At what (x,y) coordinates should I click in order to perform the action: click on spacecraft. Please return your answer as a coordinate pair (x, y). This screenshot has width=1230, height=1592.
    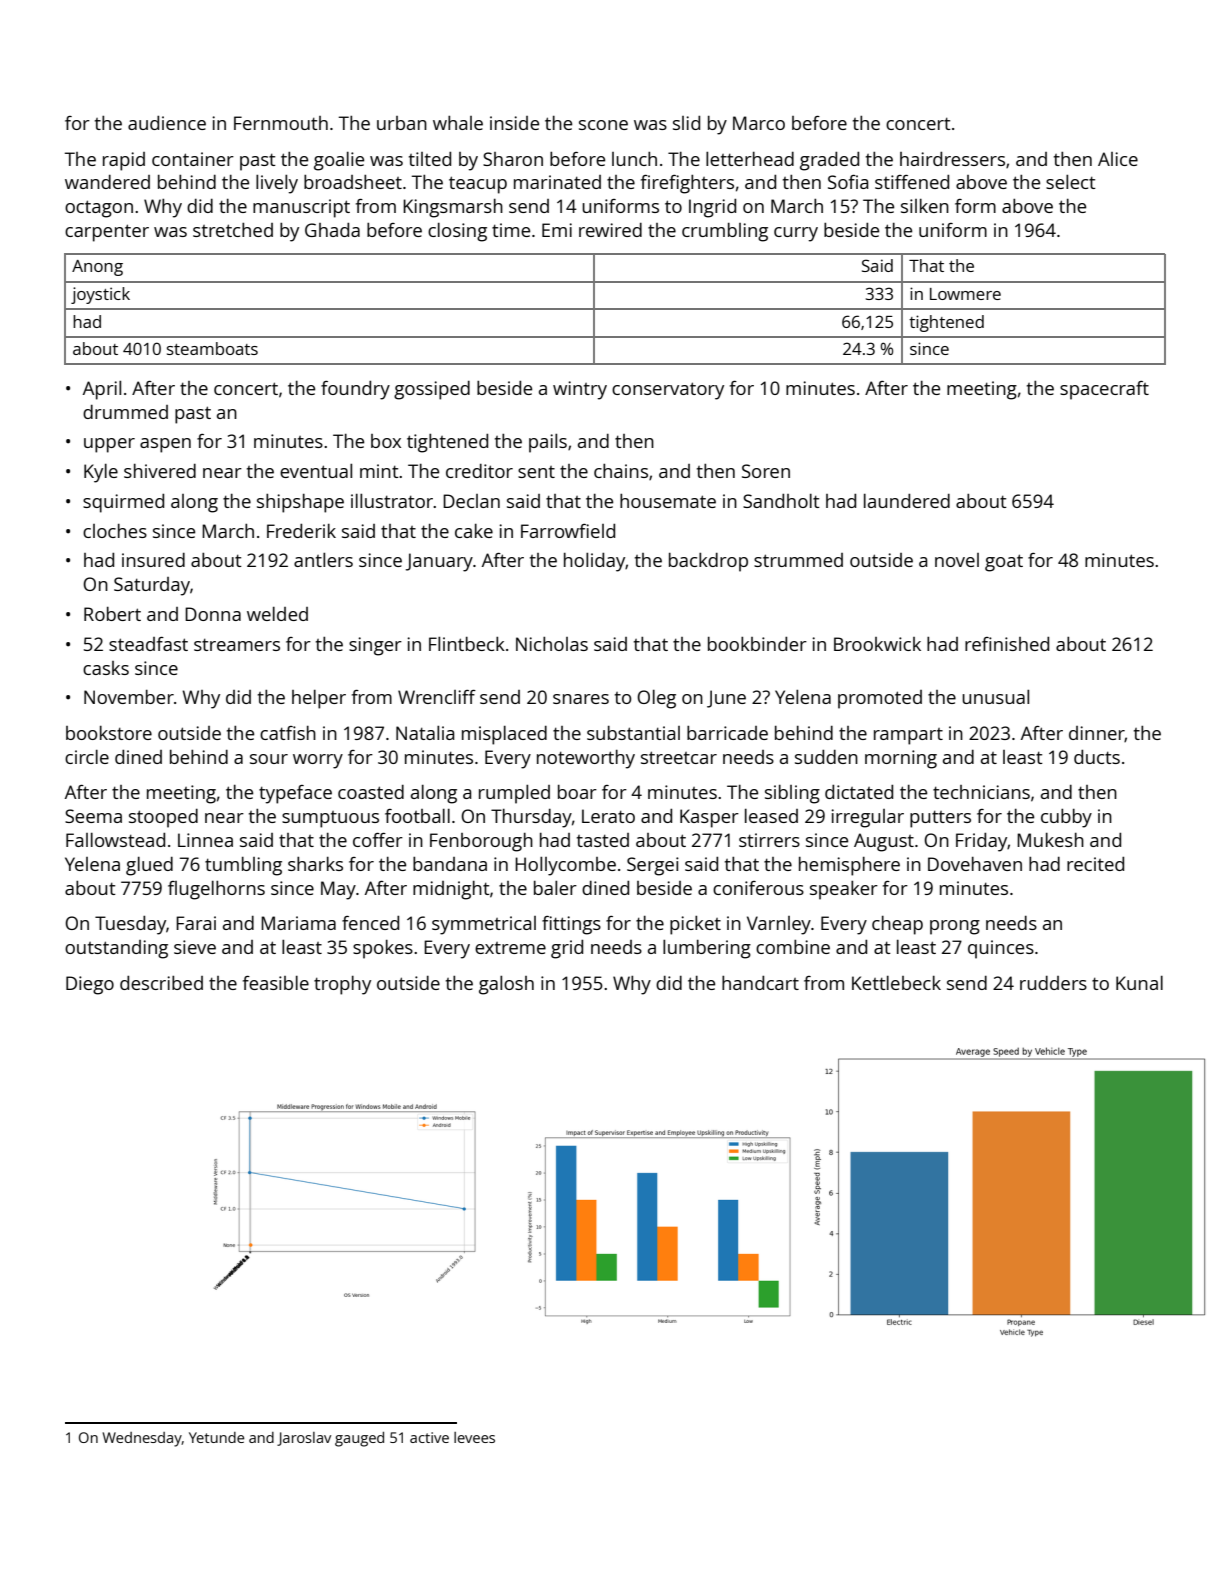
    Looking at the image, I should click on (1104, 390).
